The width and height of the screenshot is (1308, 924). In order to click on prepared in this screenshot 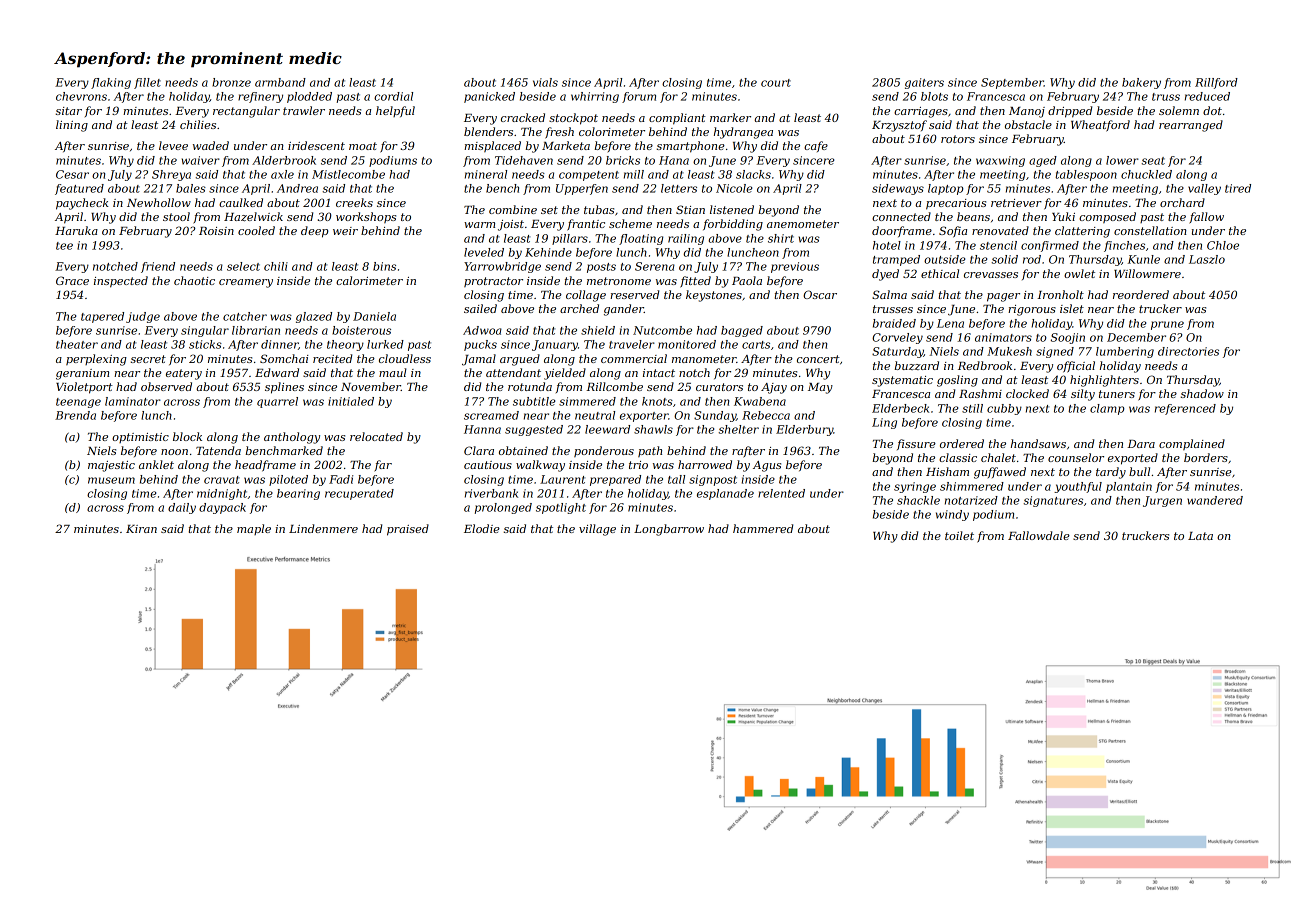, I will do `click(615, 480)`.
